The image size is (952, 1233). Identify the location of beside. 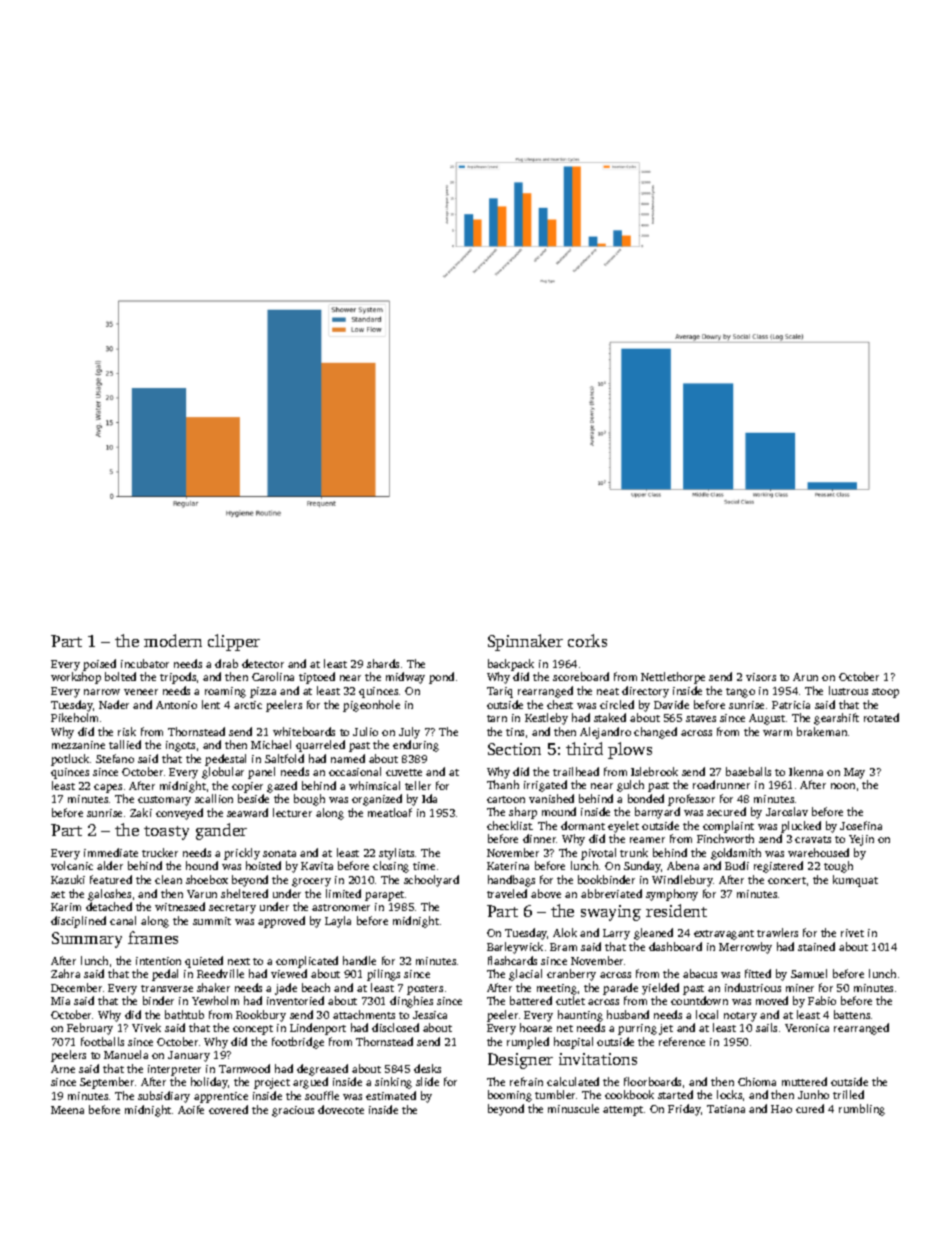
(253, 798).
